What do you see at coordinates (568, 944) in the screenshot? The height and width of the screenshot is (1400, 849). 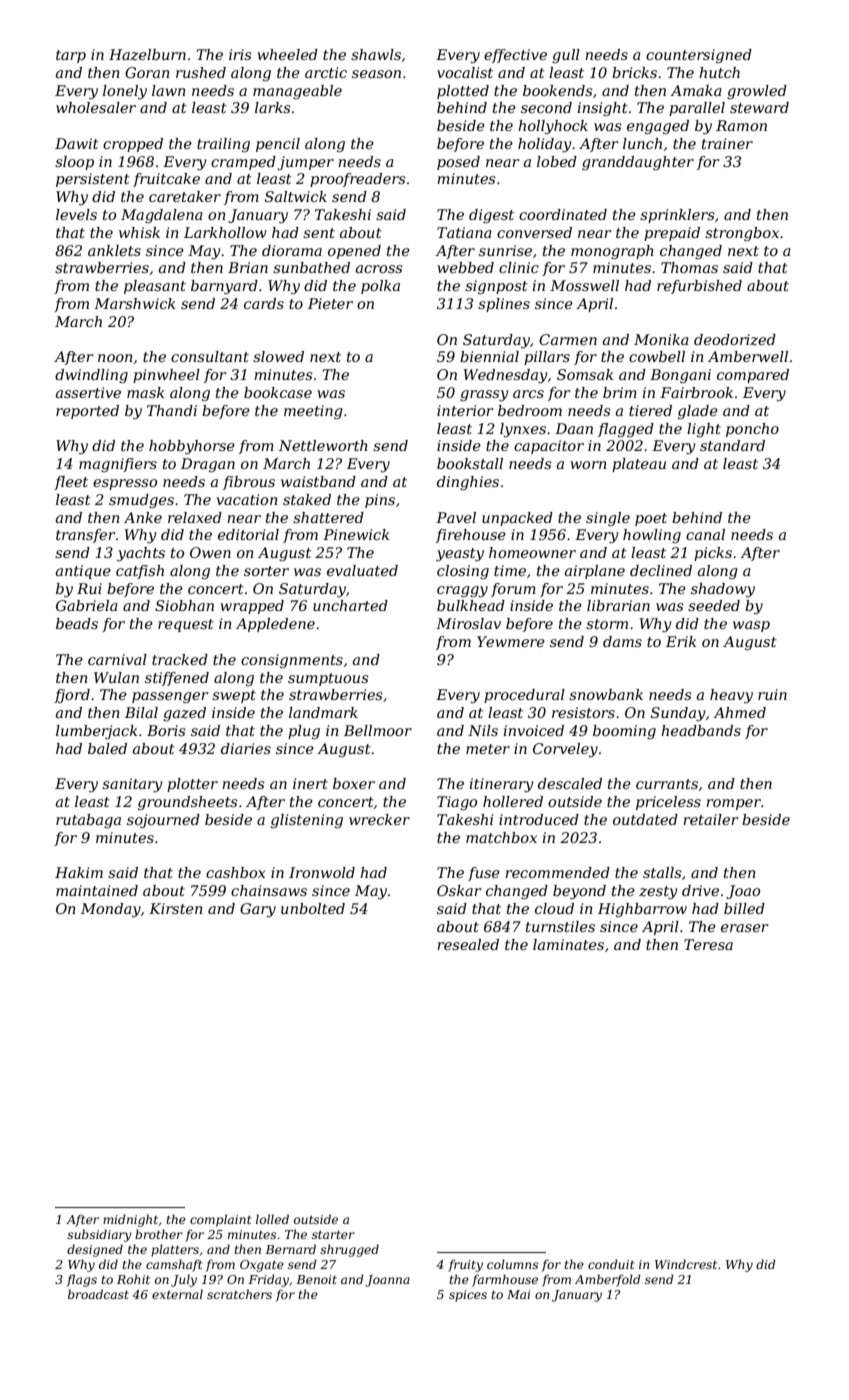 I see `laminates` at bounding box center [568, 944].
